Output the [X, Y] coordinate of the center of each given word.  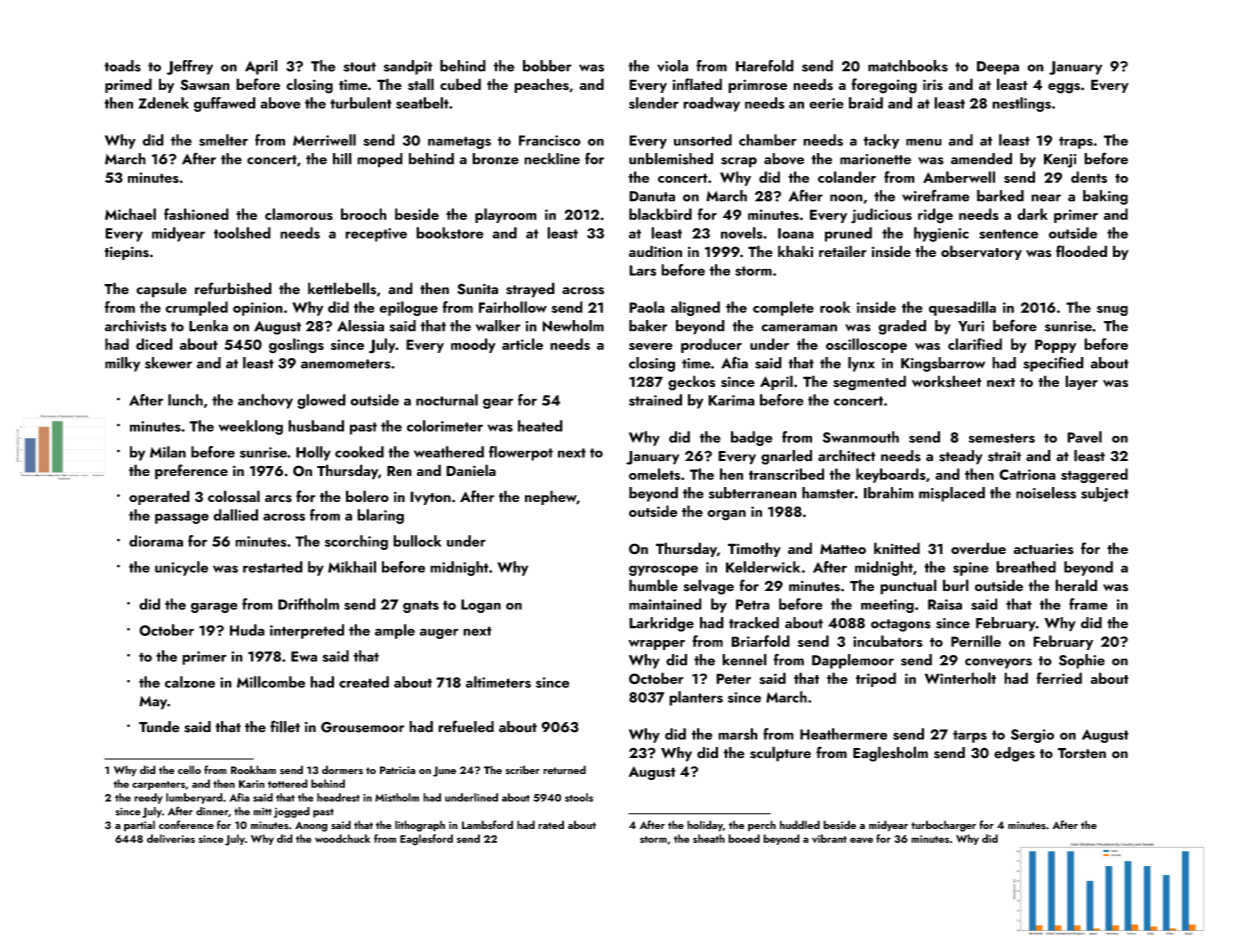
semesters [1002, 438]
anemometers [346, 364]
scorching [356, 542]
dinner [212, 811]
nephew [551, 497]
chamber [768, 140]
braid [866, 103]
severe [651, 346]
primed [128, 85]
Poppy [1055, 346]
